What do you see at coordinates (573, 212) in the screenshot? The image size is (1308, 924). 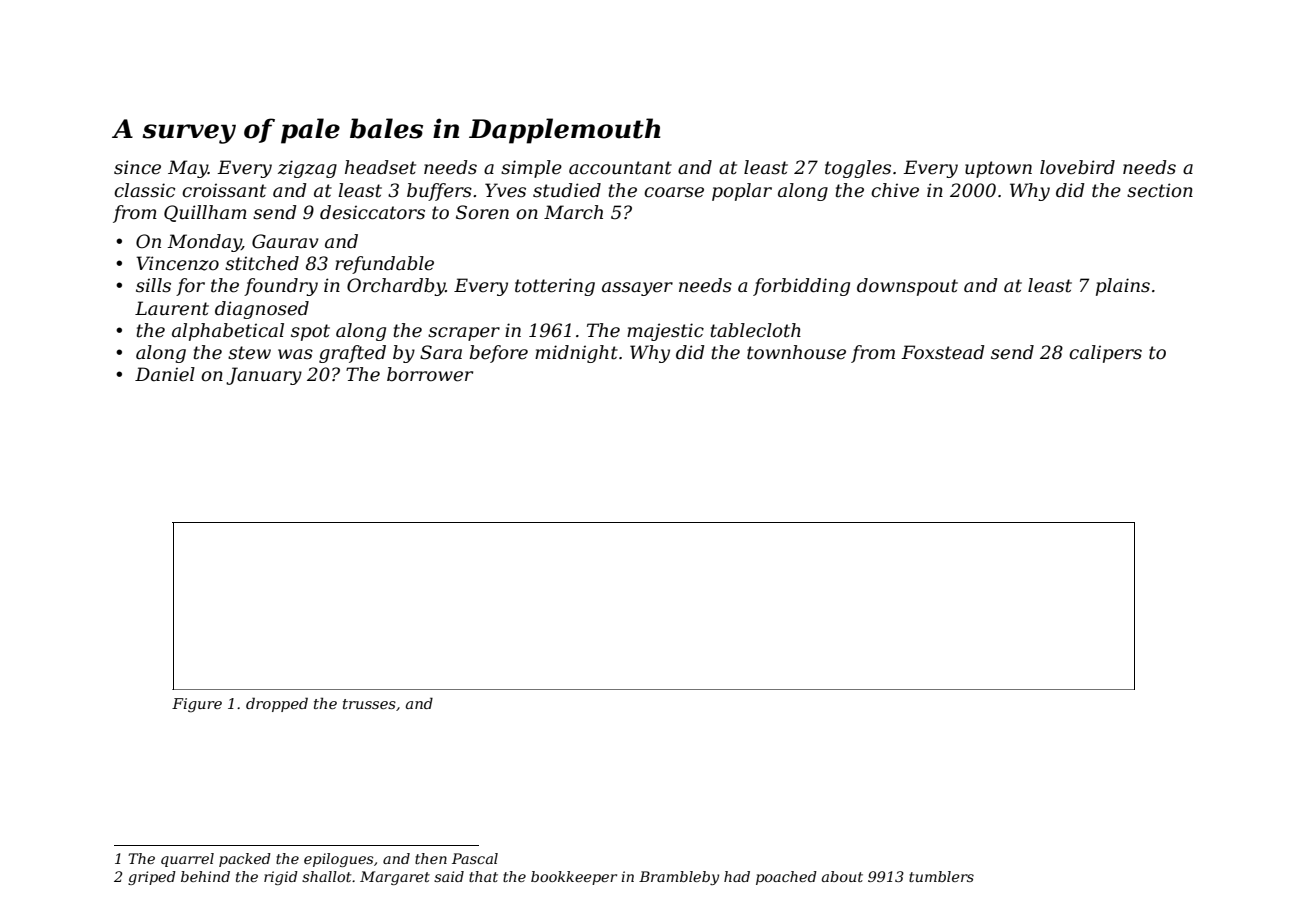 I see `March` at bounding box center [573, 212].
